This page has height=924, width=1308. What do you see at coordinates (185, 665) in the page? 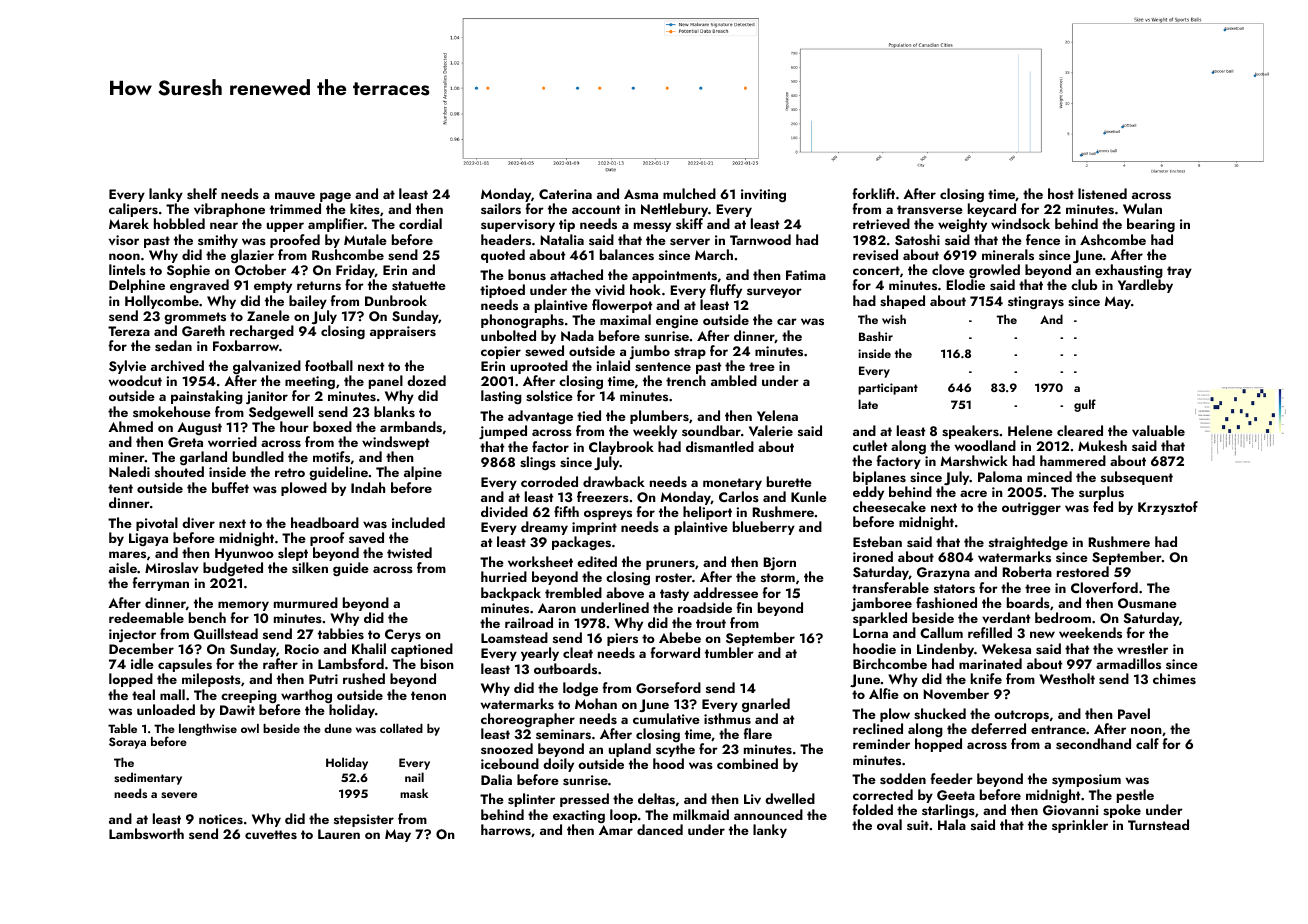
I see `capsules` at bounding box center [185, 665].
